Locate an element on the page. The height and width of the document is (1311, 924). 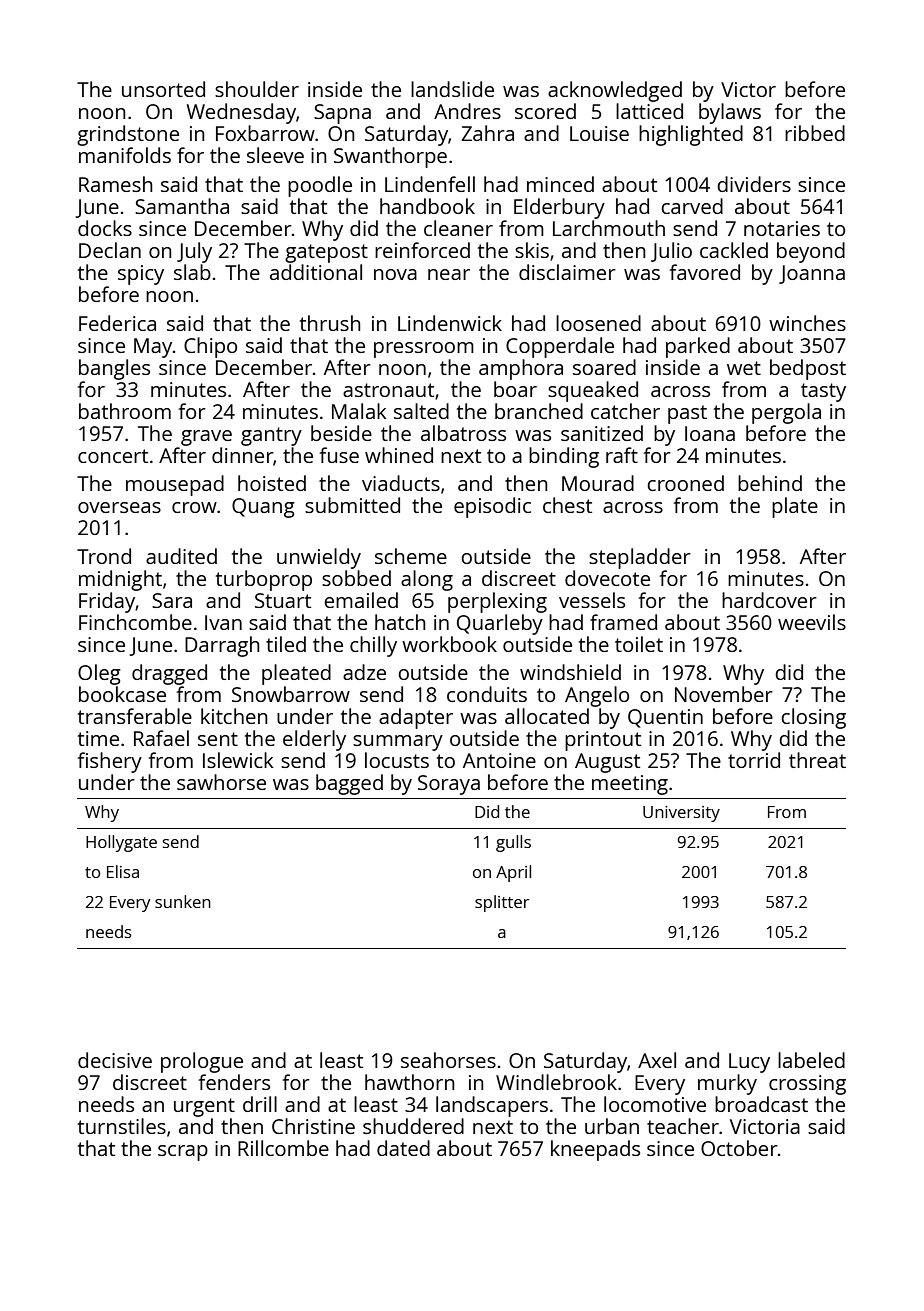
hatch is located at coordinates (400, 622).
